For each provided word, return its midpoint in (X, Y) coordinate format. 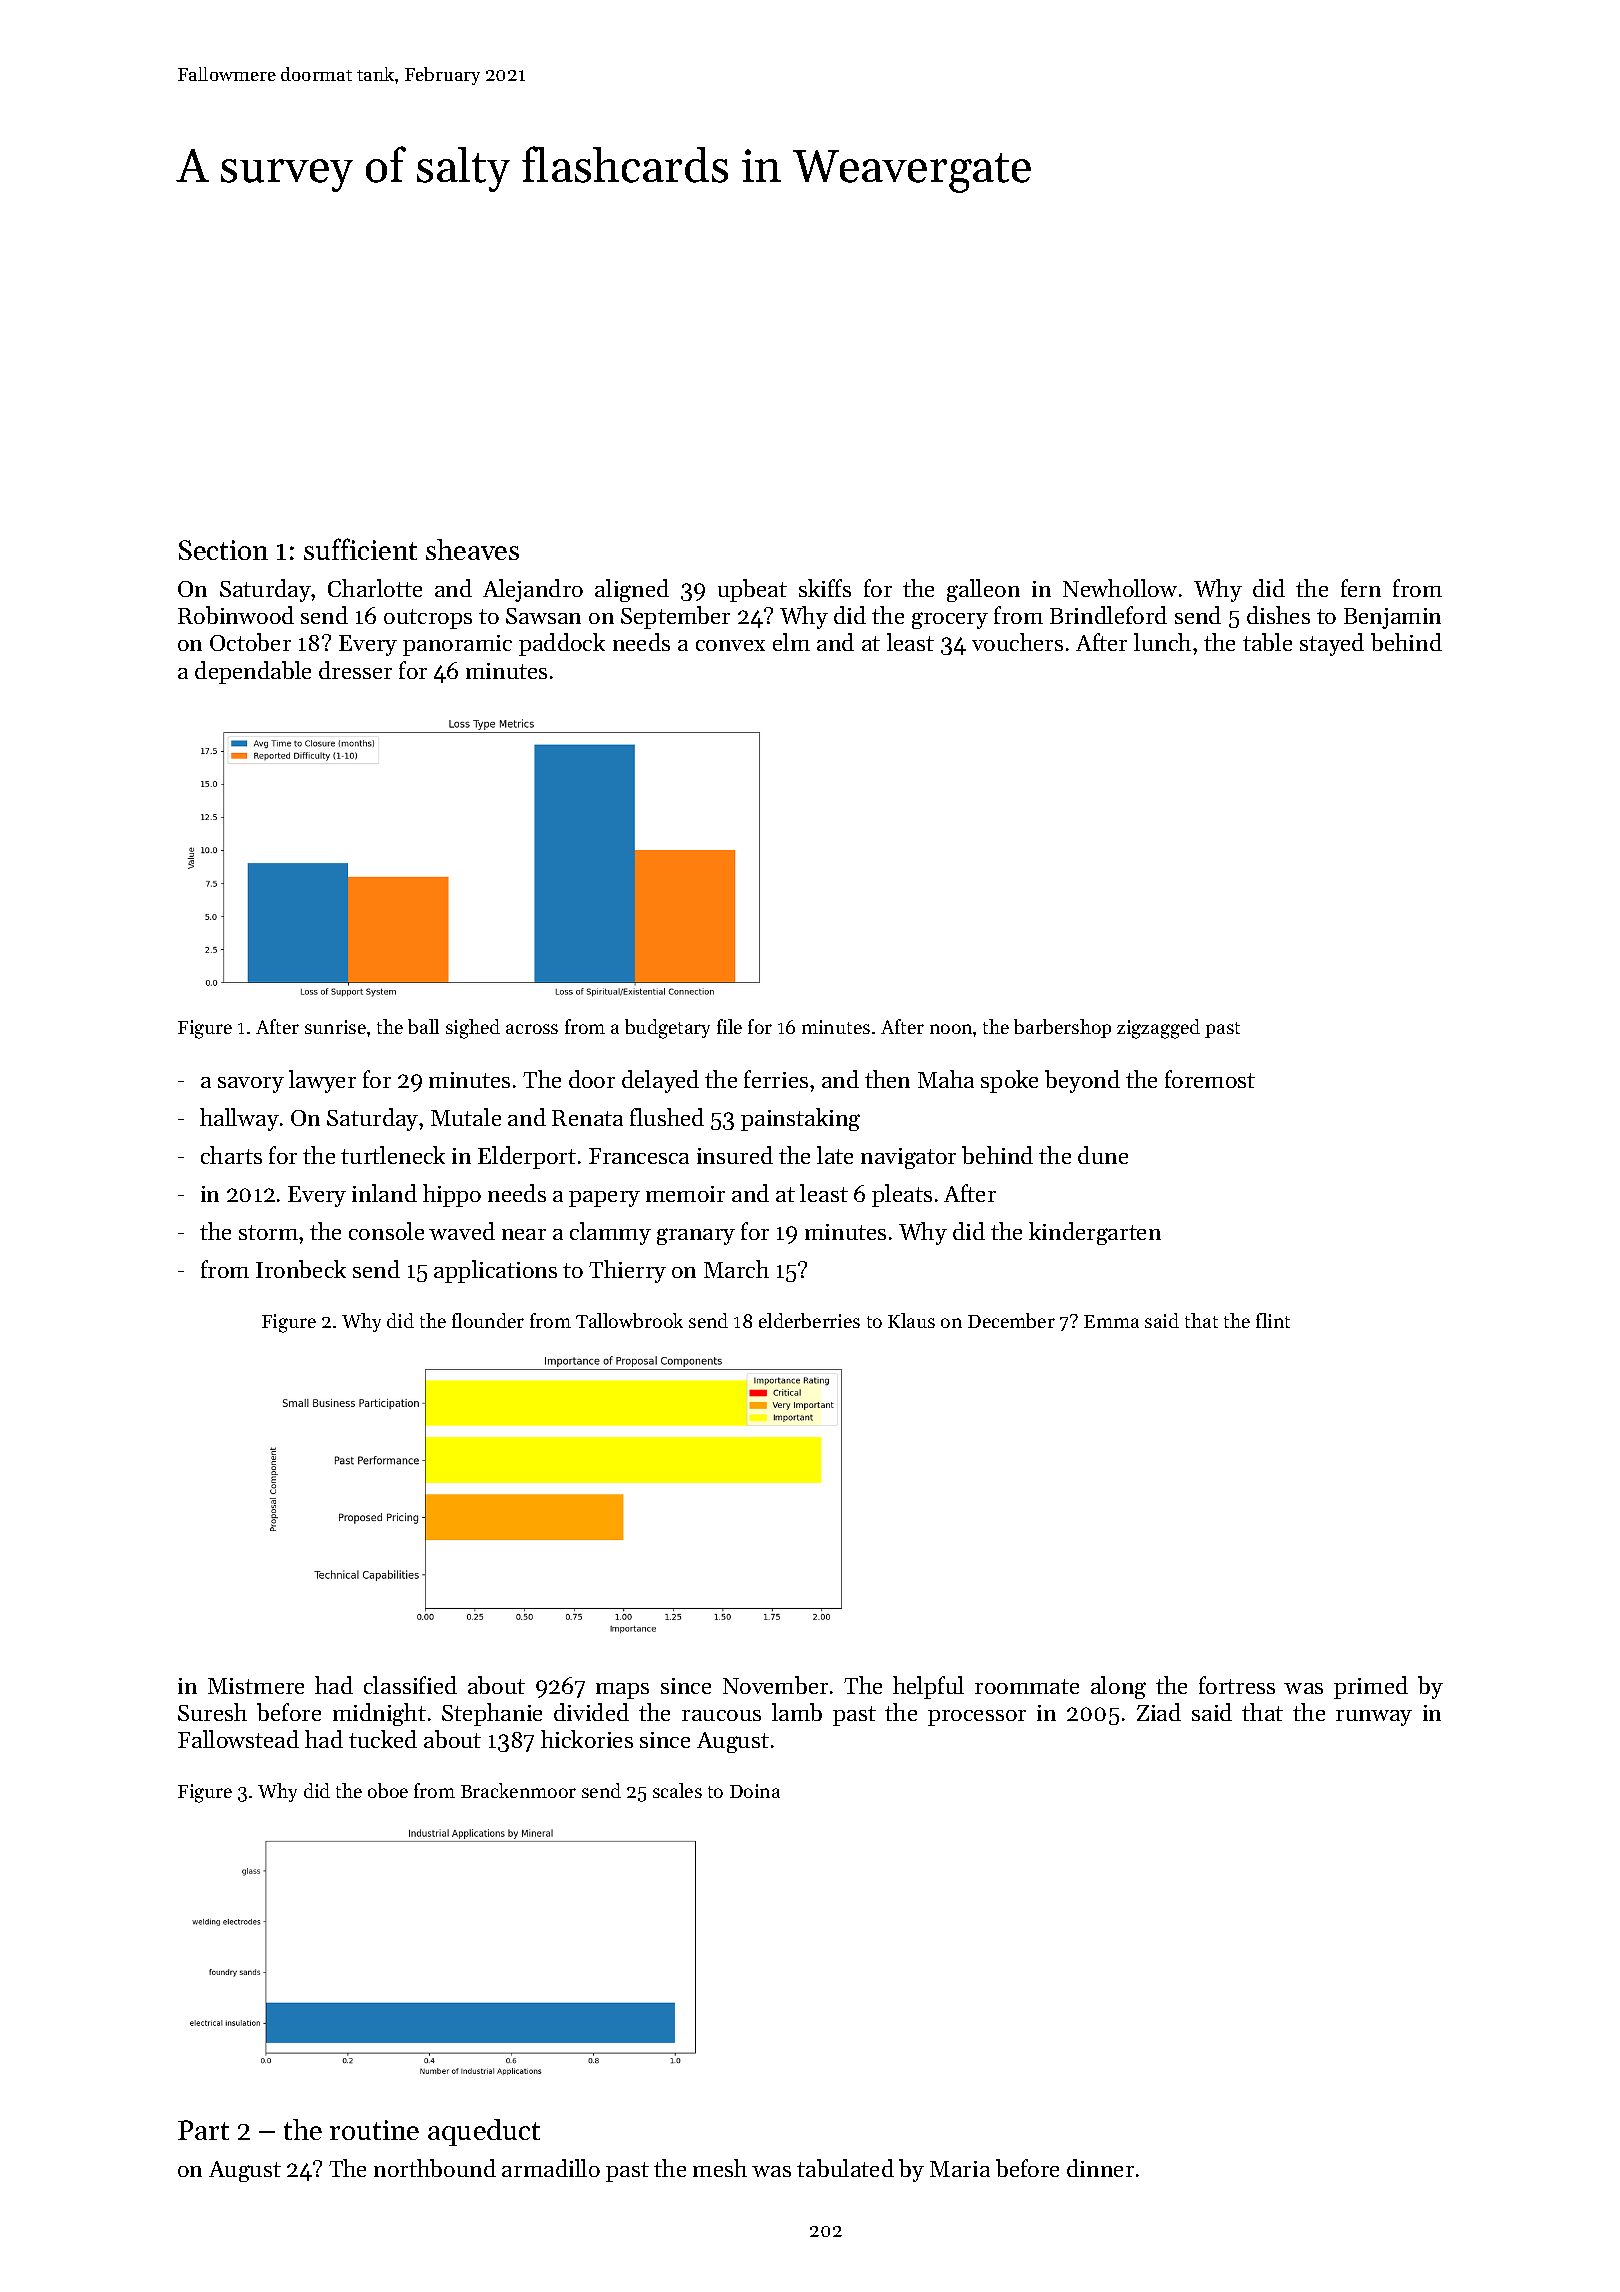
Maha (946, 1079)
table (1267, 642)
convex (730, 645)
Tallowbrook (629, 1320)
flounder (488, 1320)
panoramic (457, 645)
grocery (950, 620)
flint (1273, 1320)
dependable (253, 672)
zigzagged (1158, 1029)
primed (1371, 1687)
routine (374, 2130)
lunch (1162, 642)
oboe (388, 1790)
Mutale (466, 1117)
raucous (721, 1715)
